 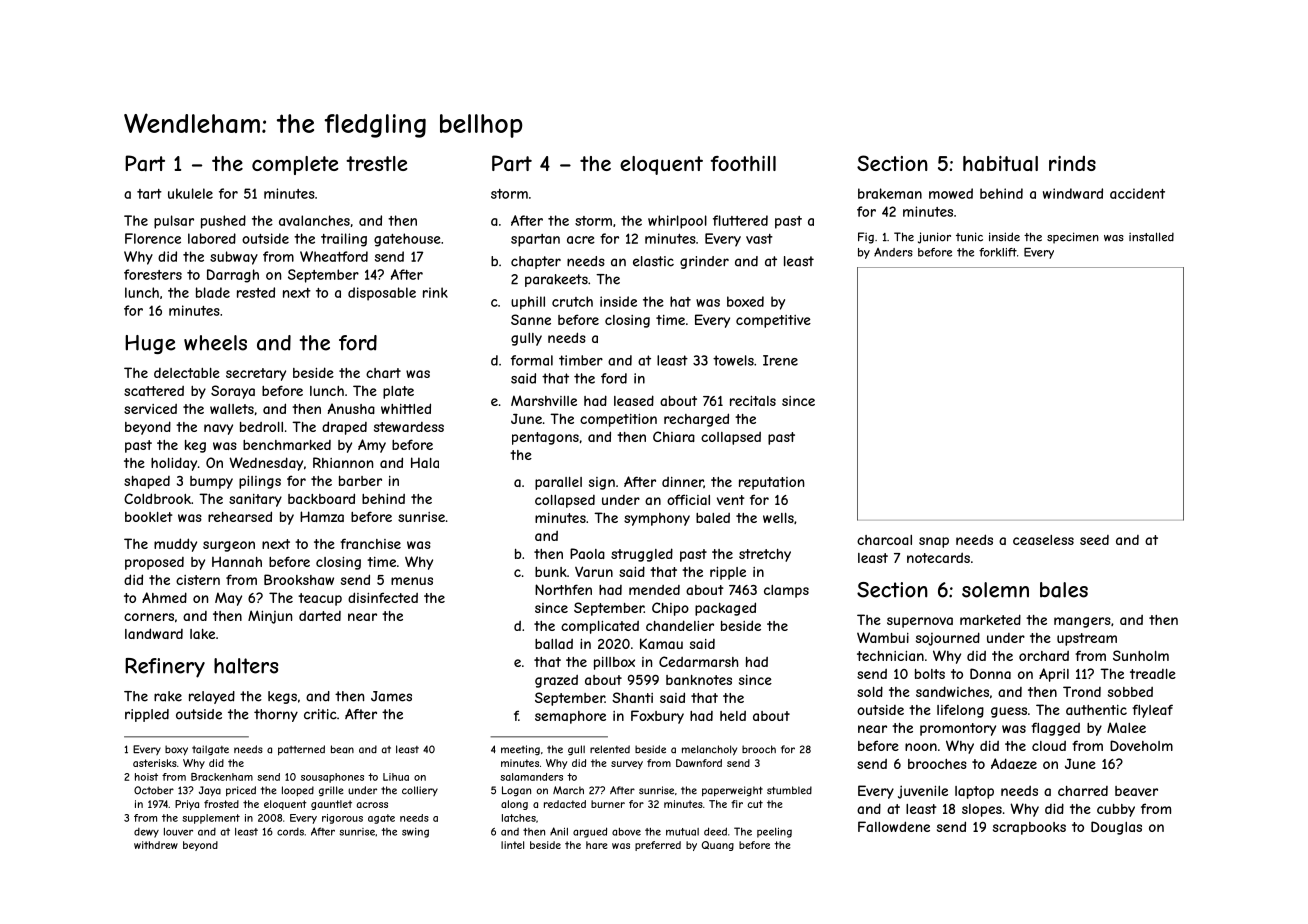 What do you see at coordinates (786, 591) in the page?
I see `clamps` at bounding box center [786, 591].
